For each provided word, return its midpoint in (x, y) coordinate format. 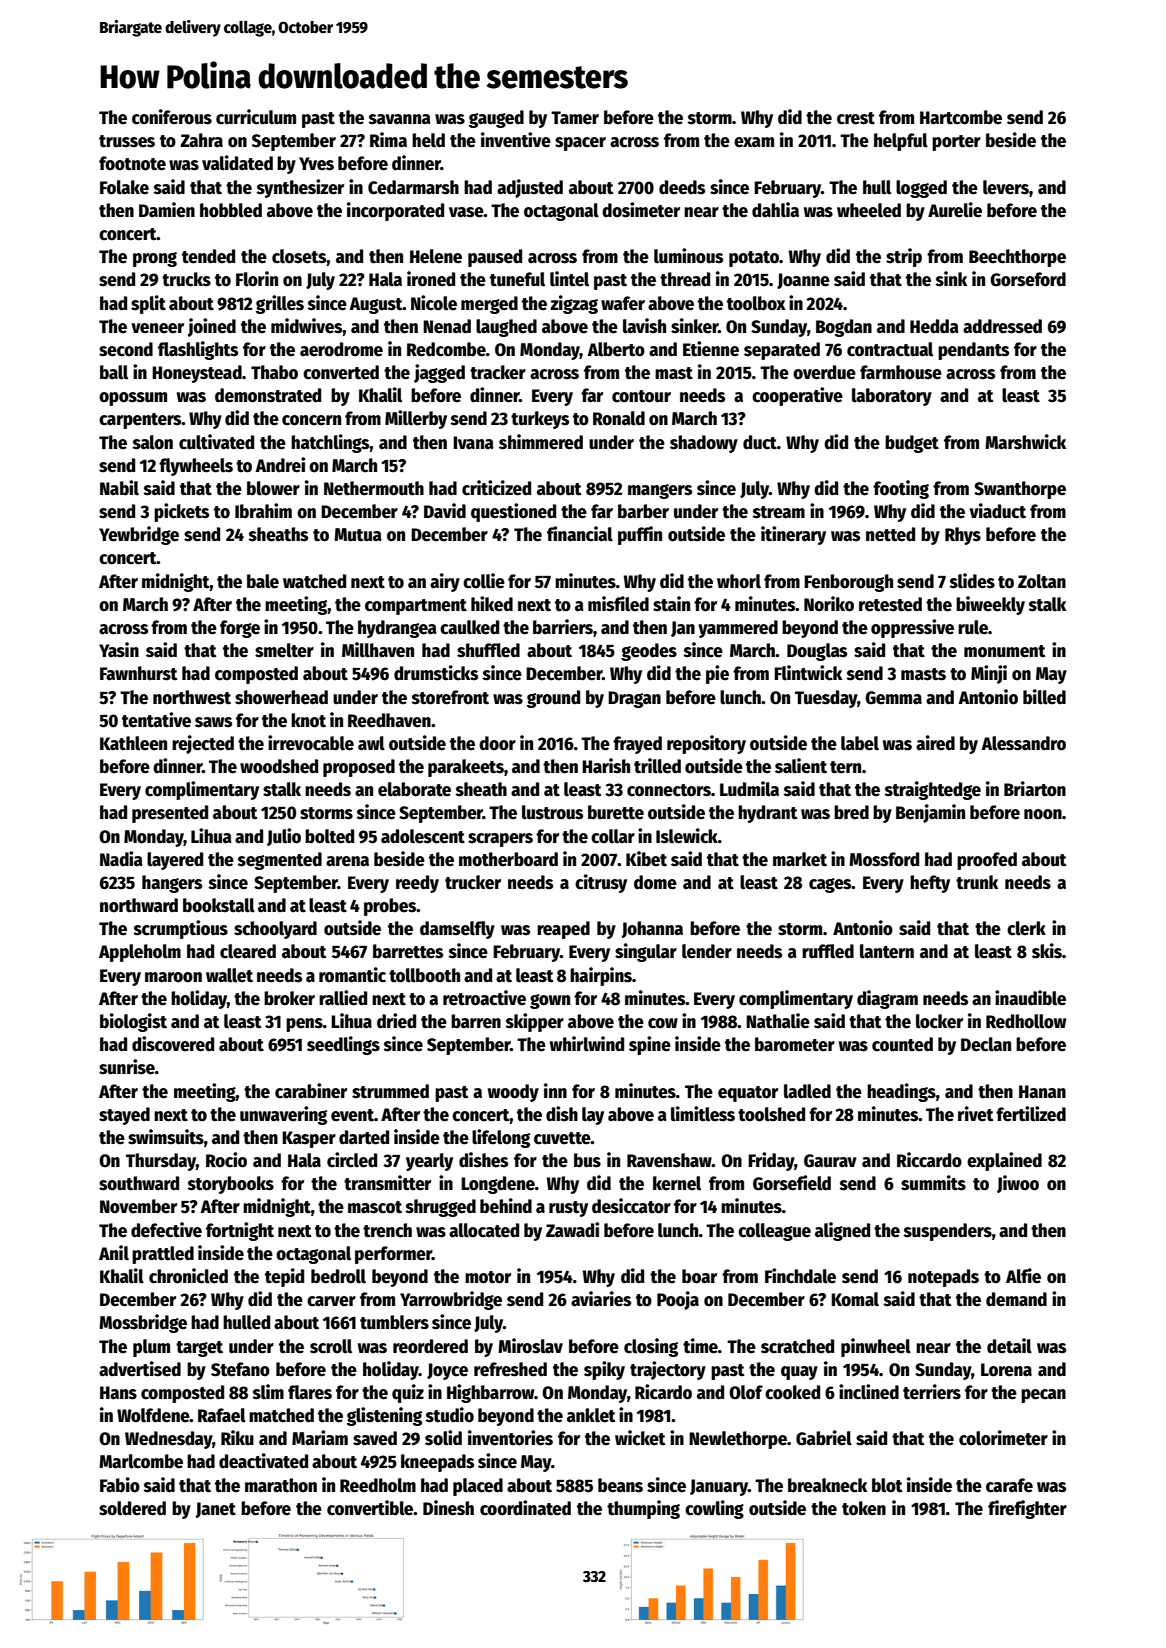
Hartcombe (961, 117)
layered (175, 861)
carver (331, 1301)
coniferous (172, 117)
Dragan (634, 699)
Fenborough (848, 583)
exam (754, 142)
